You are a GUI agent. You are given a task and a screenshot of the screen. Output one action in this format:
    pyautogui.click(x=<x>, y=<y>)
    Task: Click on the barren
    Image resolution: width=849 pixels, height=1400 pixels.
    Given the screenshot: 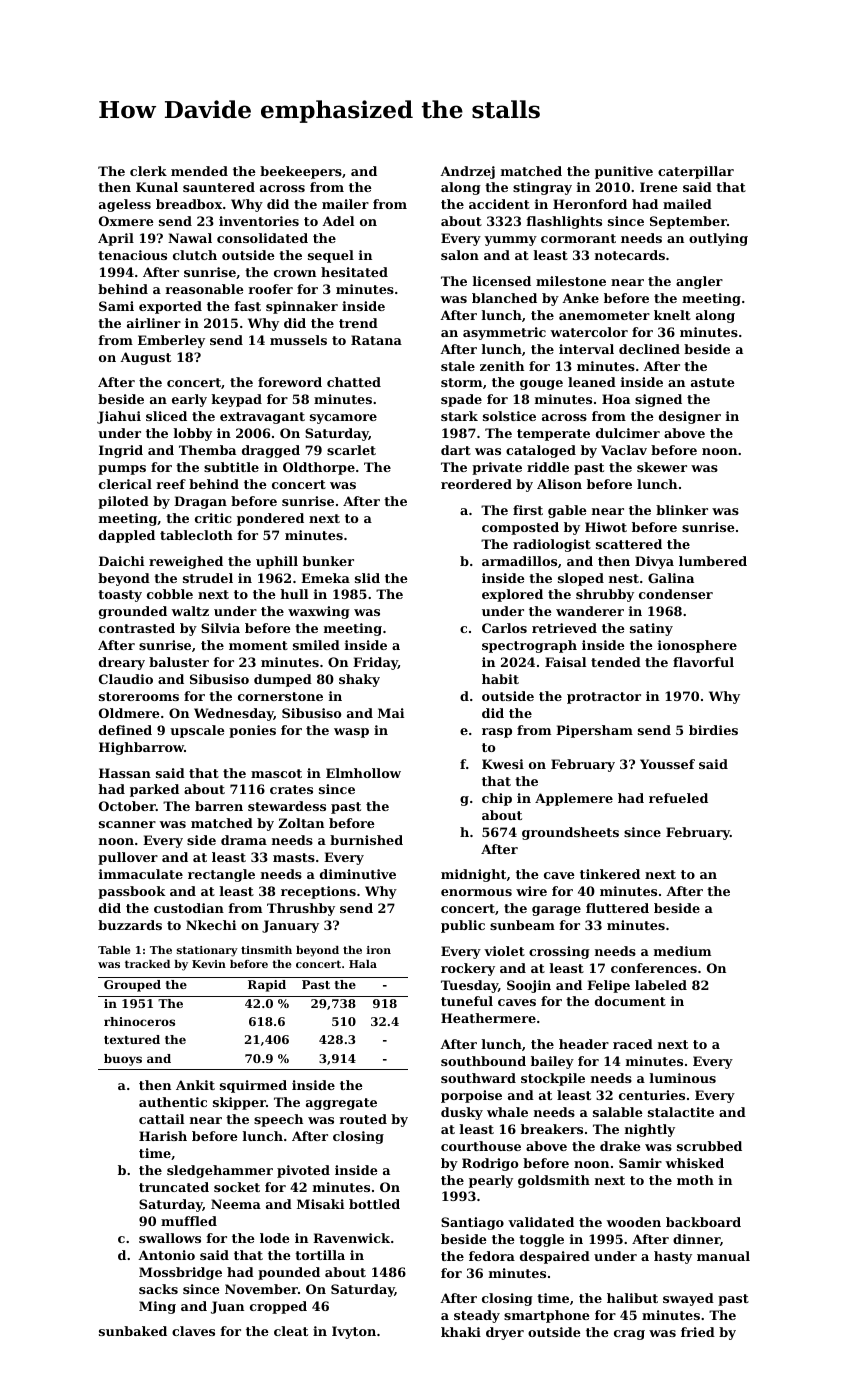 What is the action you would take?
    pyautogui.click(x=219, y=806)
